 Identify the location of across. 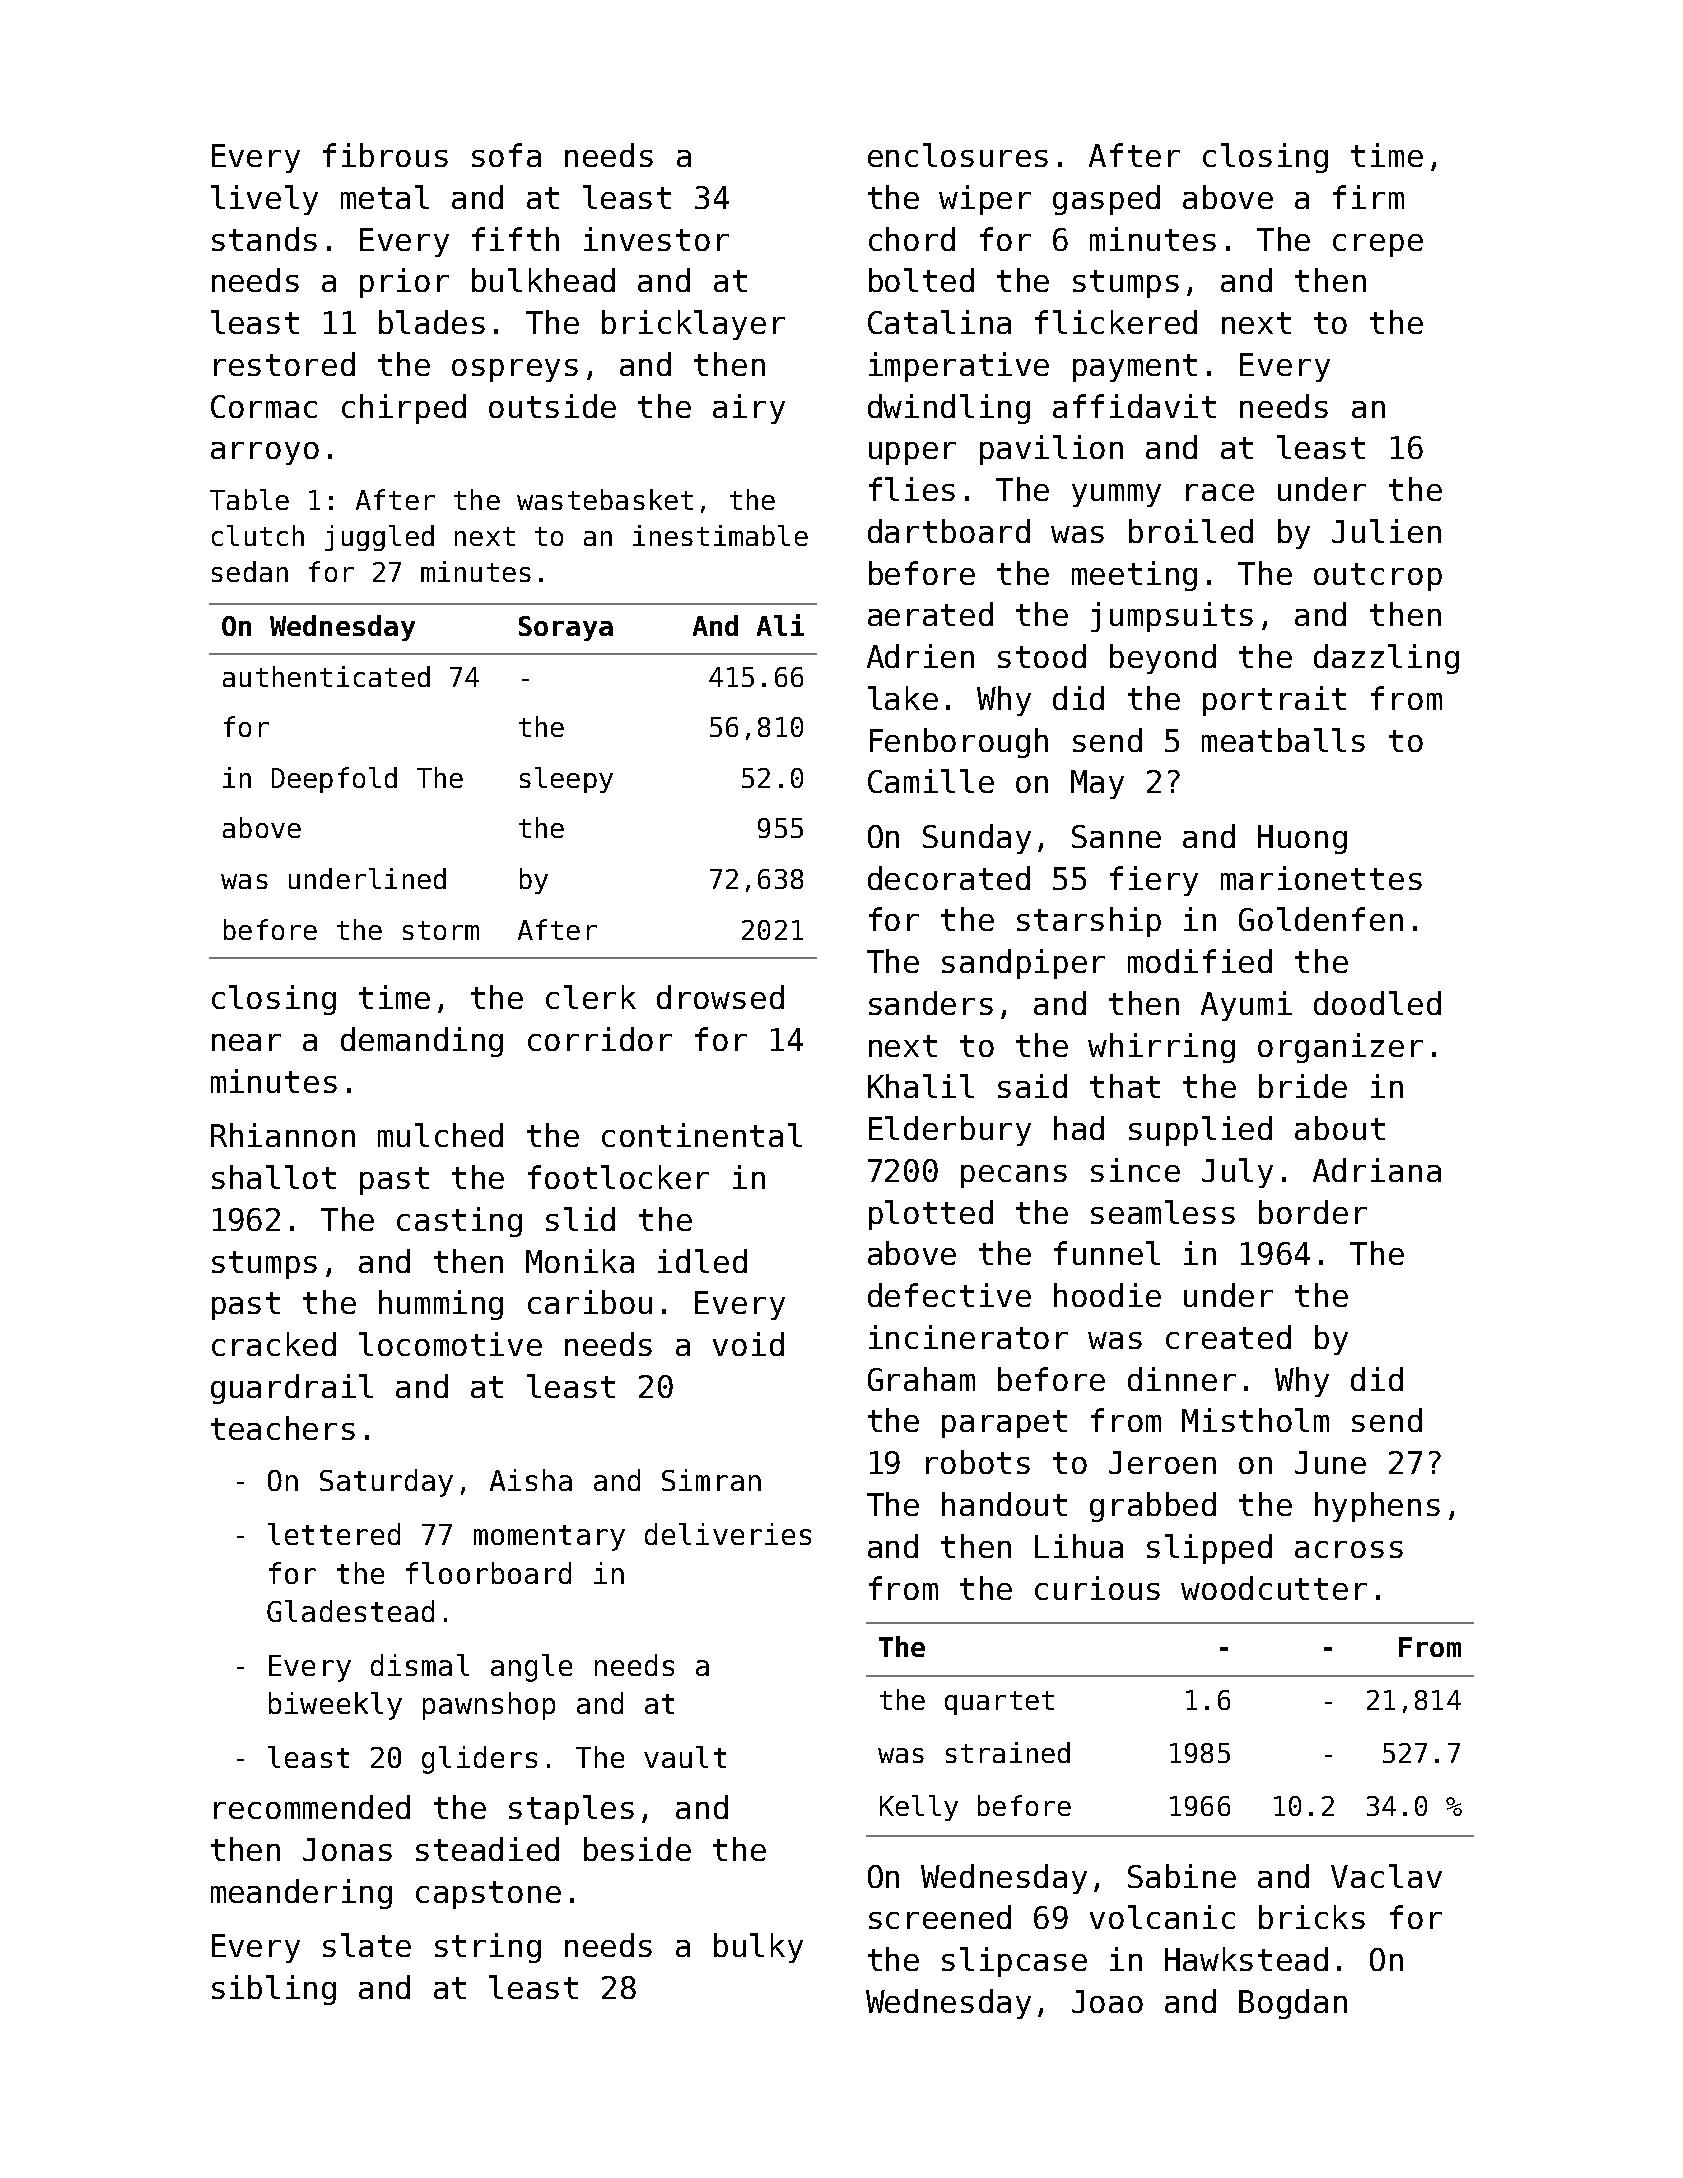
(1349, 1549).
